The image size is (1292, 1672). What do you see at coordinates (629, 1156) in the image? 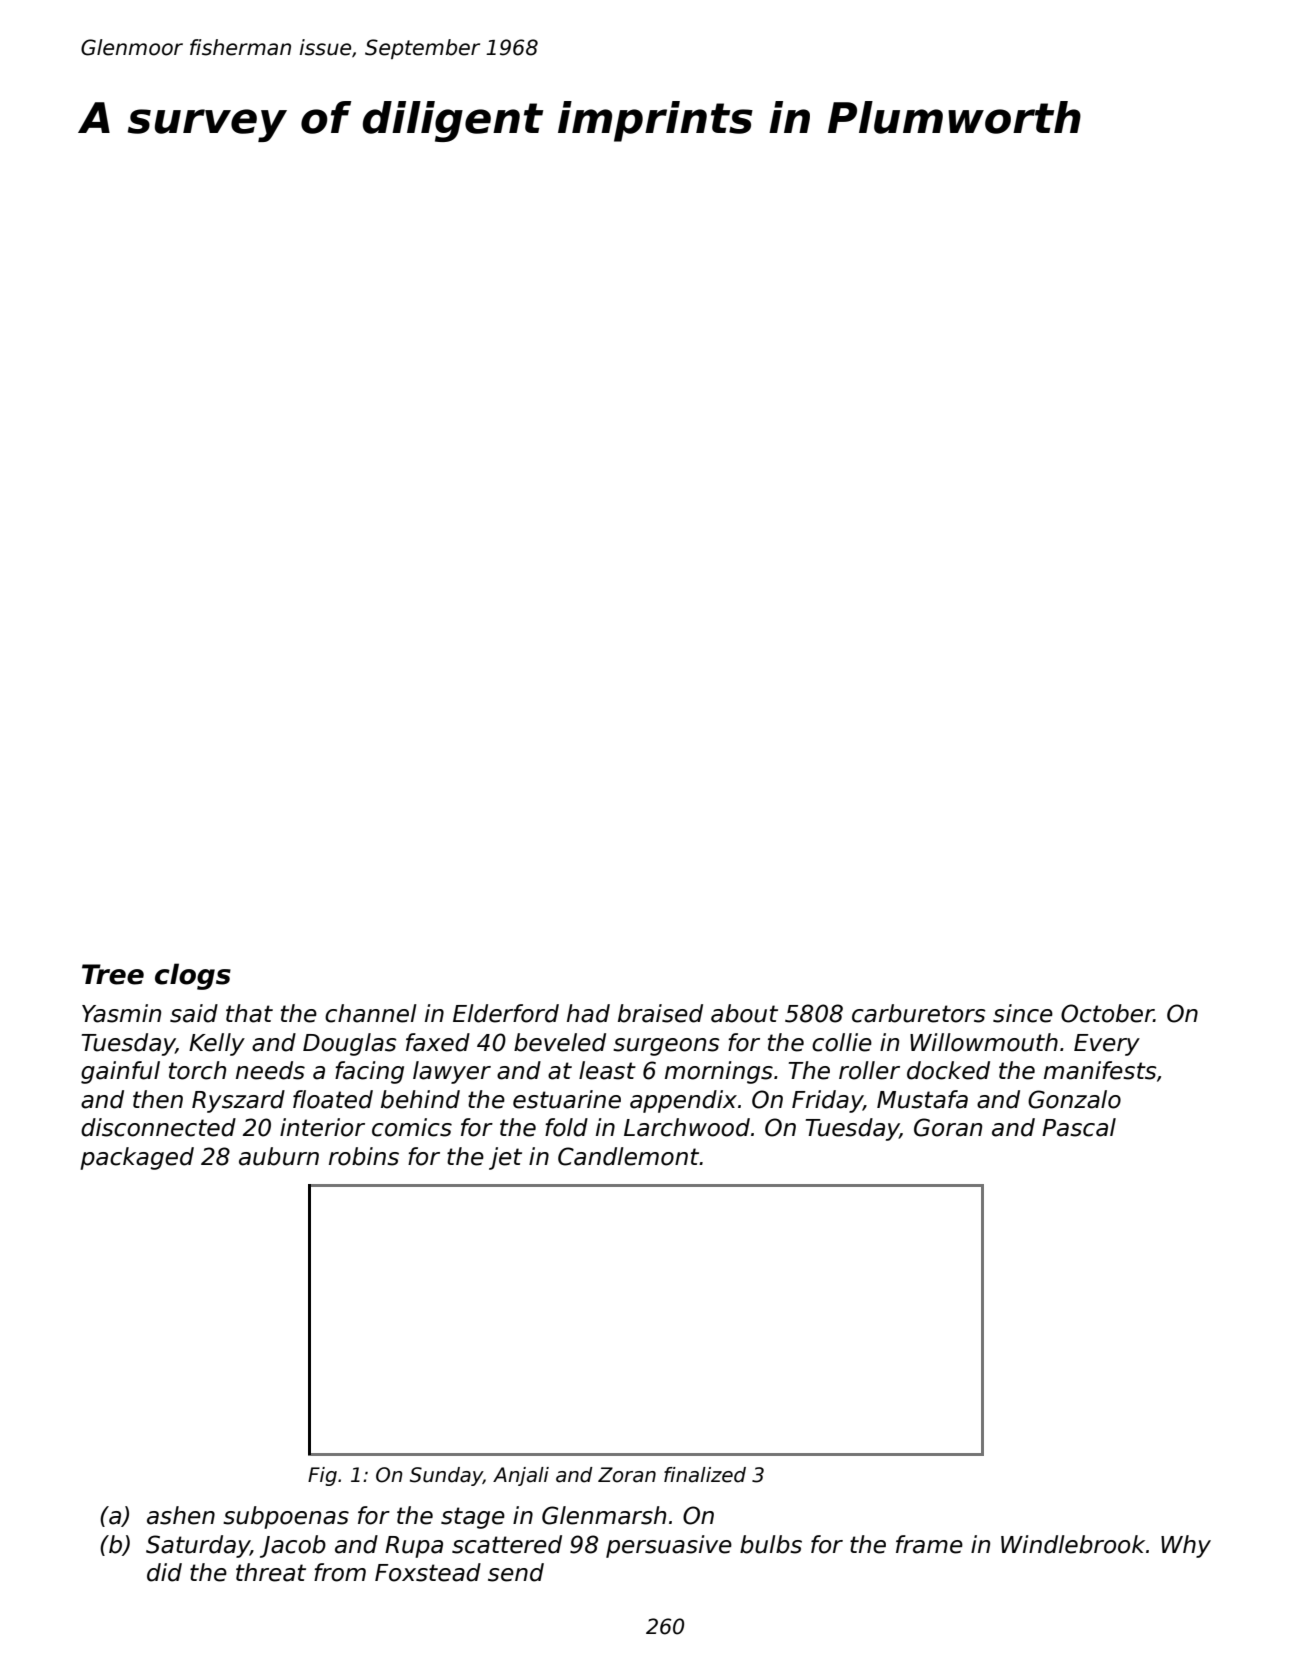
I see `Candlemont` at bounding box center [629, 1156].
